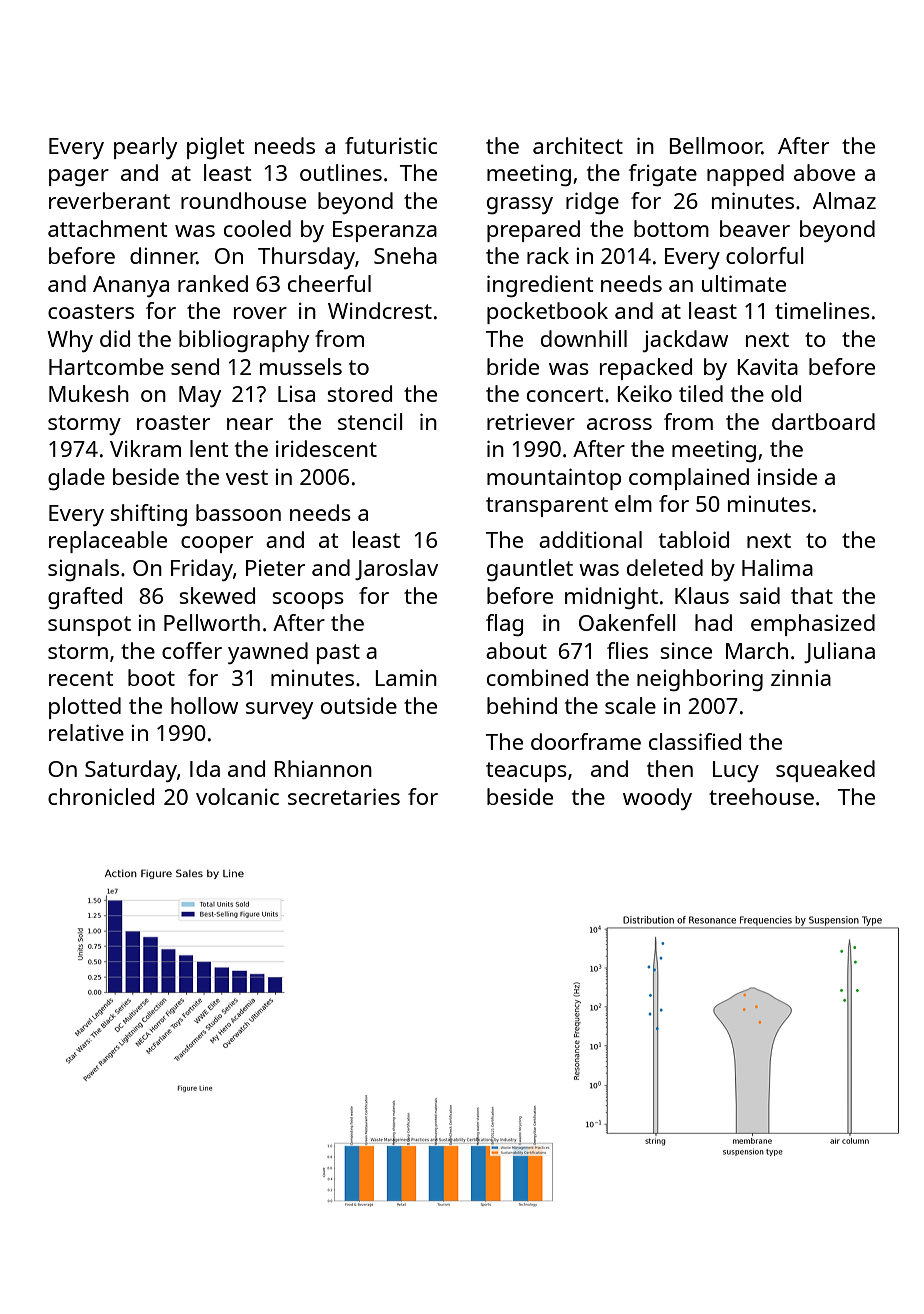 The height and width of the screenshot is (1314, 924). I want to click on pearly, so click(145, 148).
